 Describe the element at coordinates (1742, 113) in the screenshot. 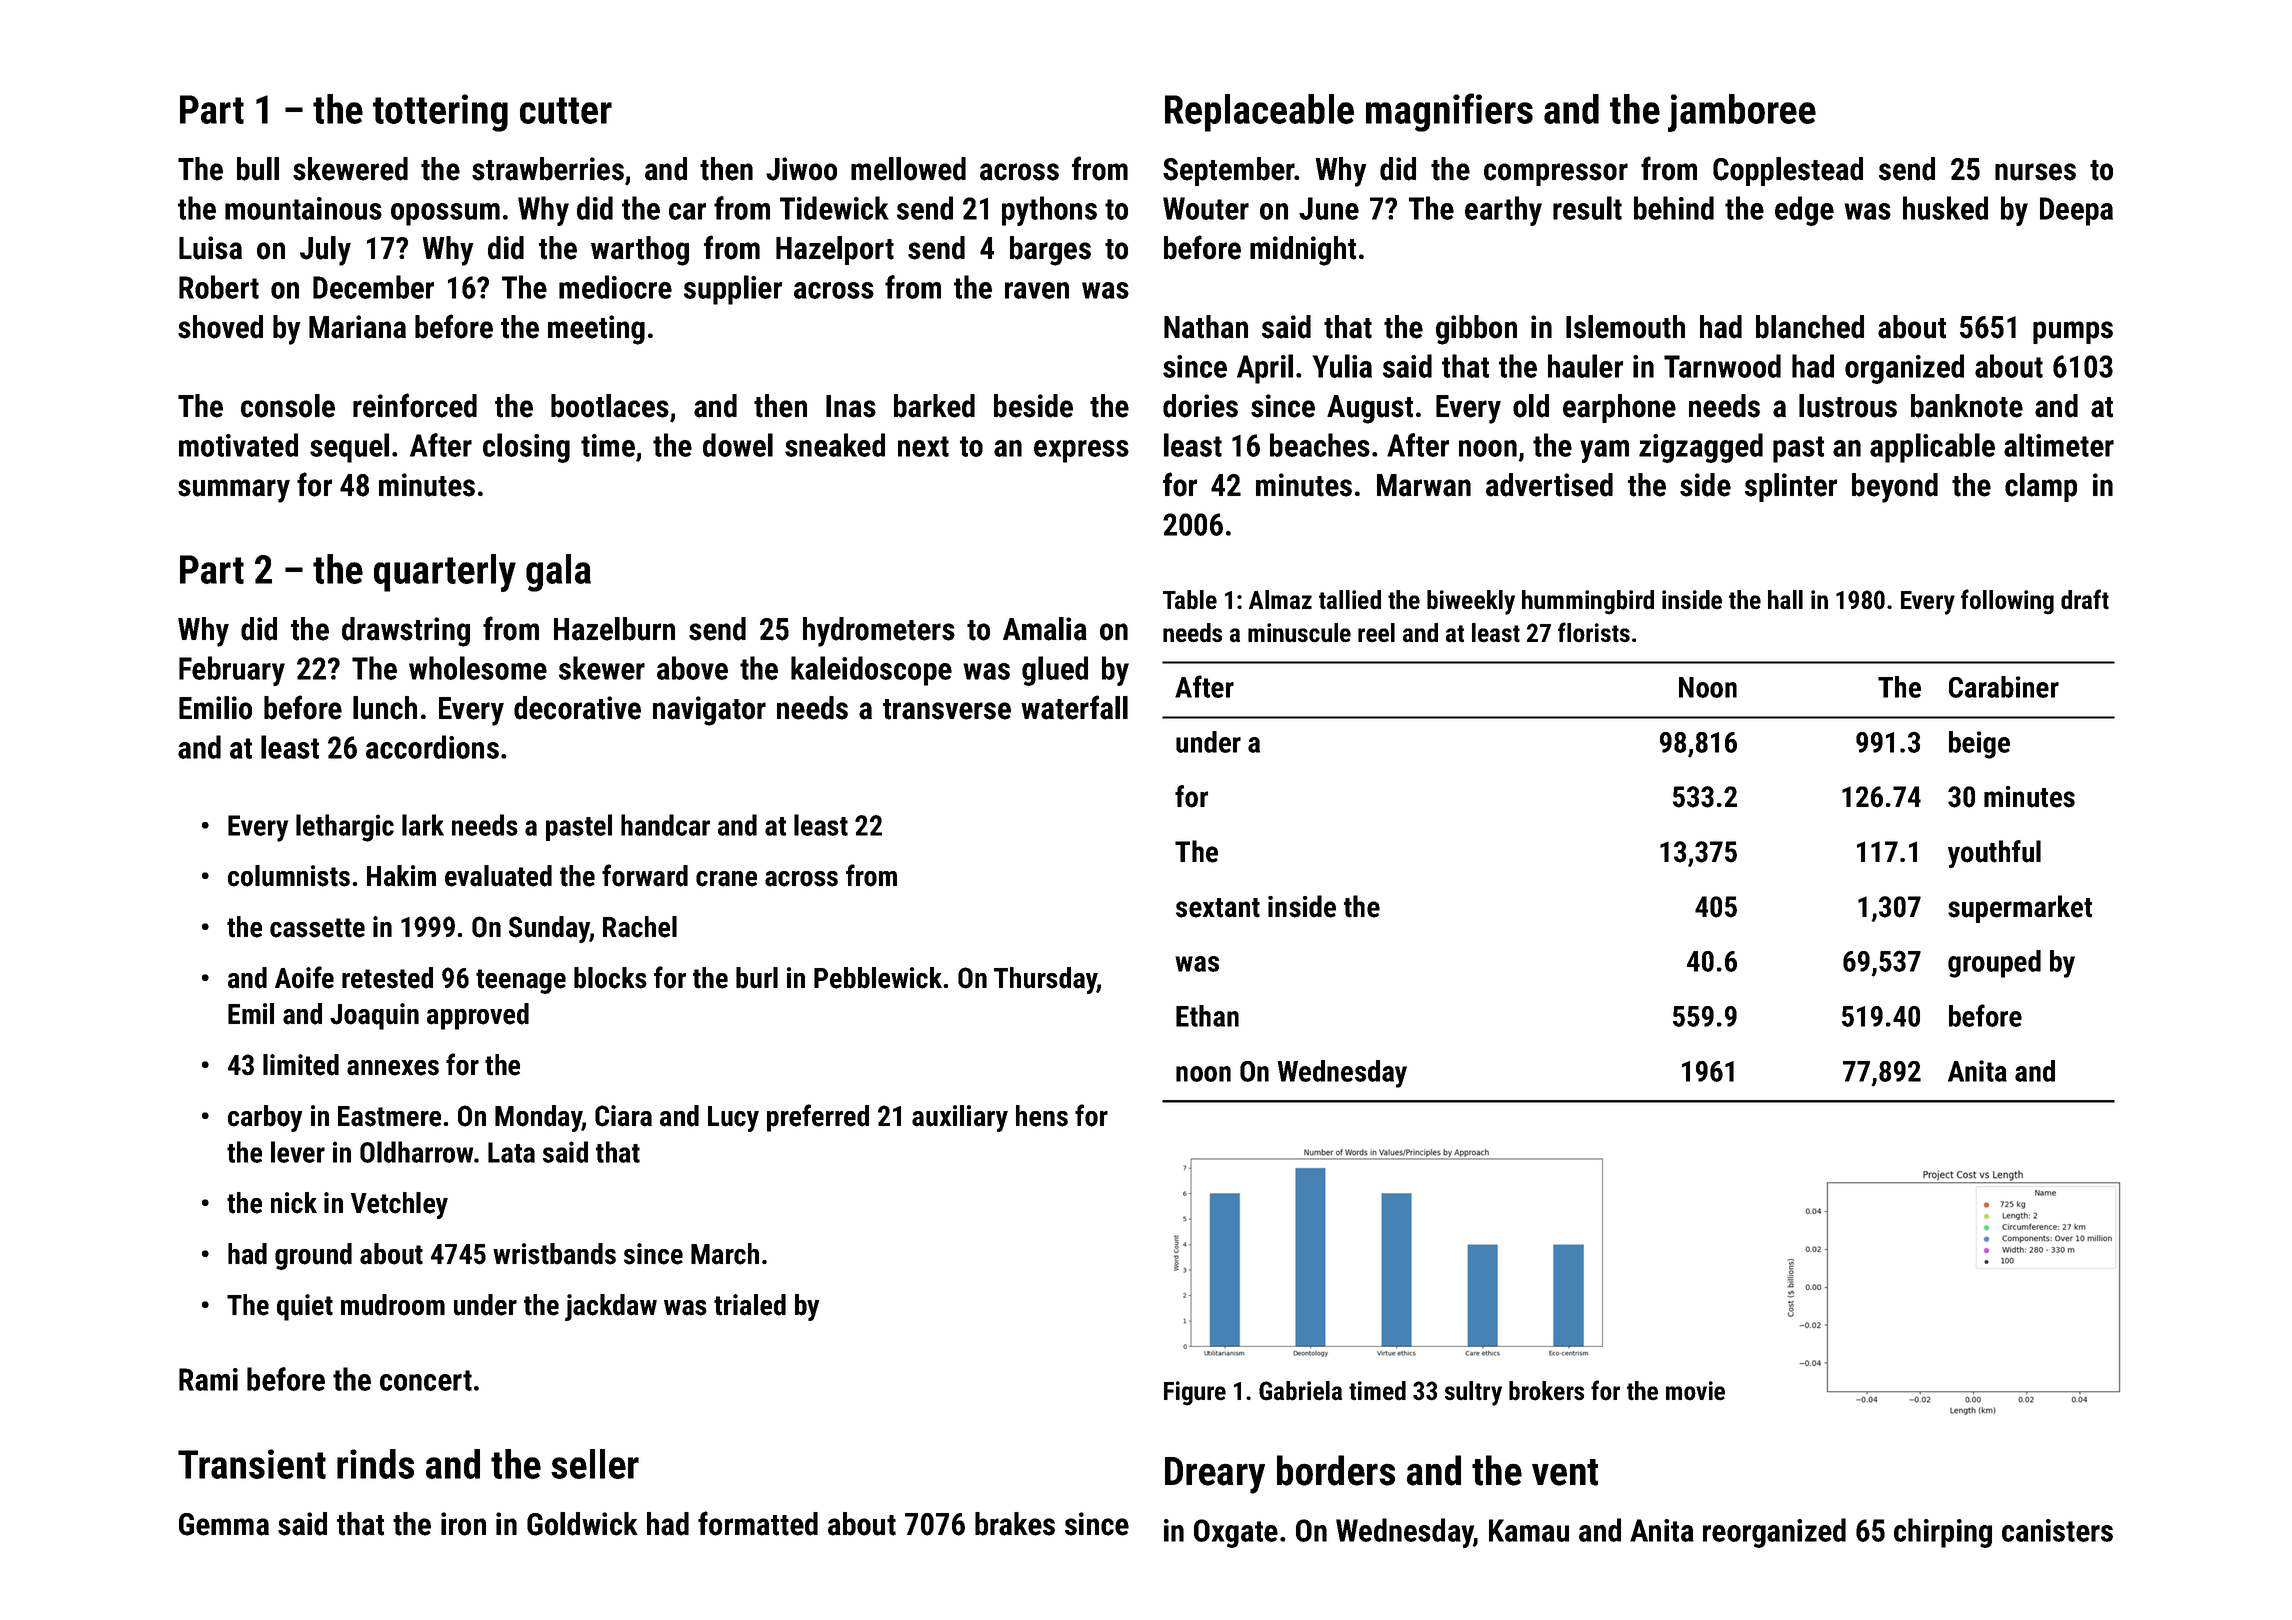

I see `jamboree` at that location.
